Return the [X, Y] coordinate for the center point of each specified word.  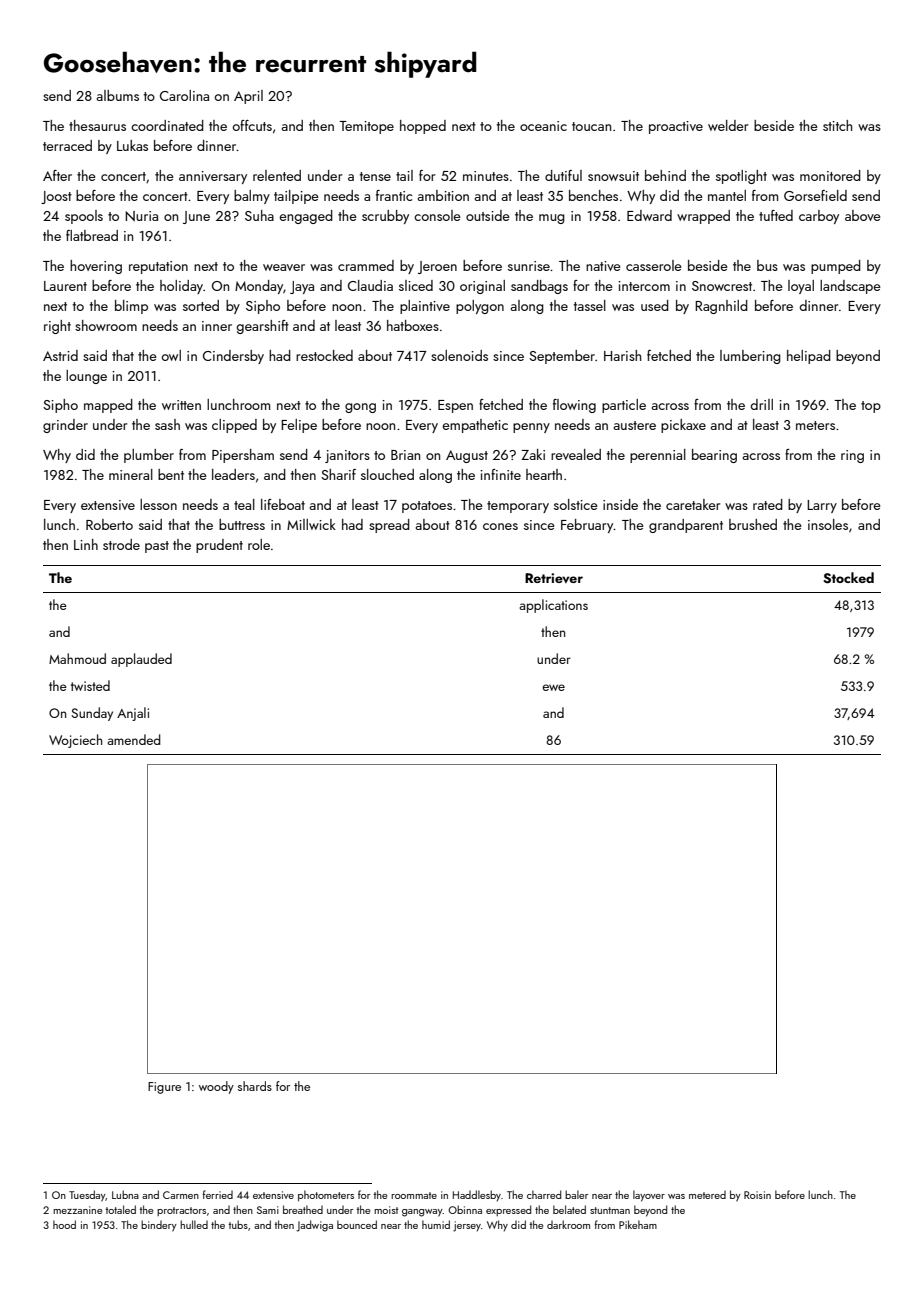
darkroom [568, 1224]
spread [389, 526]
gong [360, 408]
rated [768, 504]
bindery [159, 1226]
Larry [822, 506]
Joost [56, 197]
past [157, 547]
